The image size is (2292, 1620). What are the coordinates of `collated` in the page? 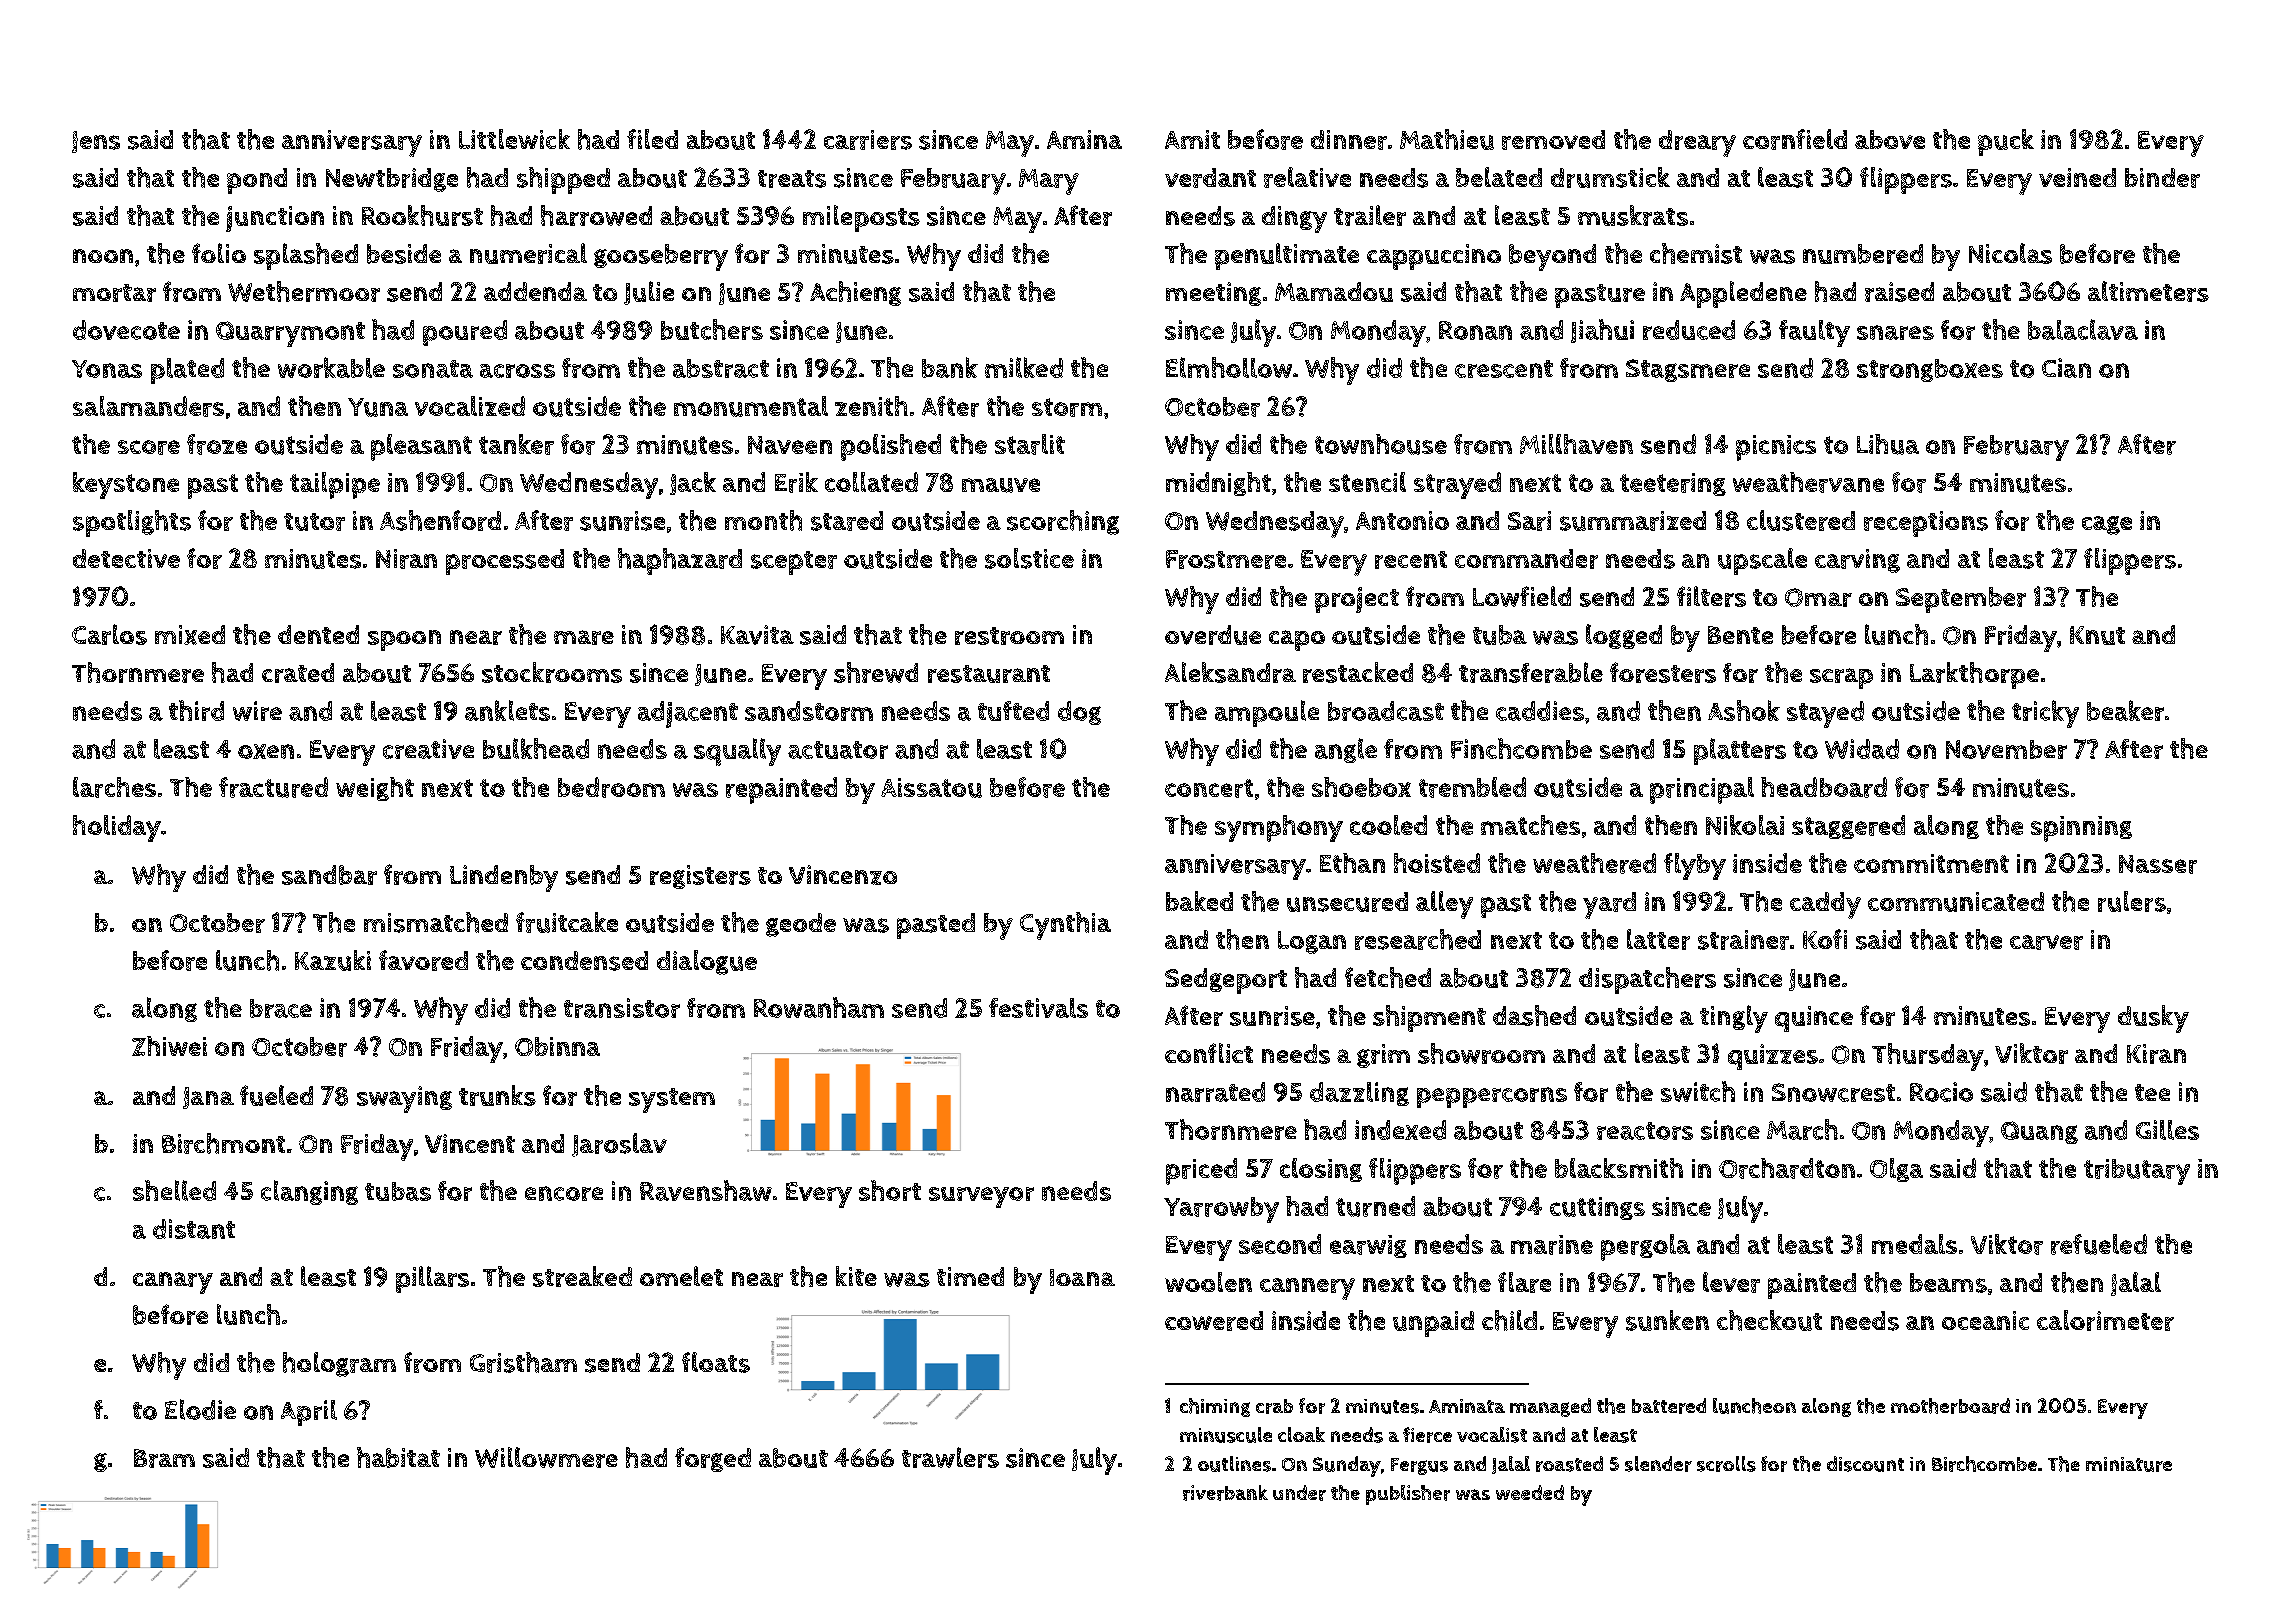 It's located at (871, 482).
